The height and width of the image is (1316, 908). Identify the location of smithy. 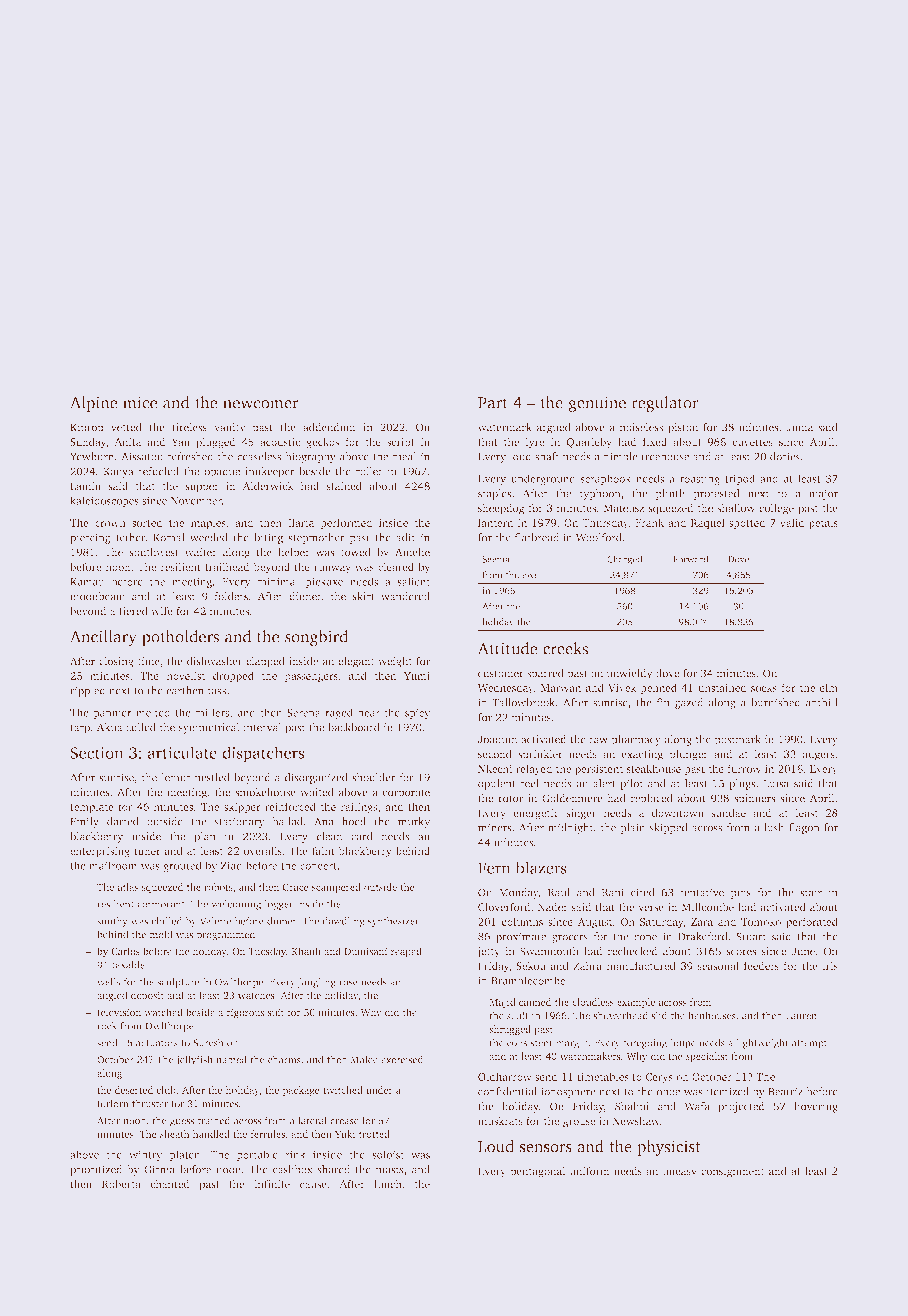
(112, 922).
